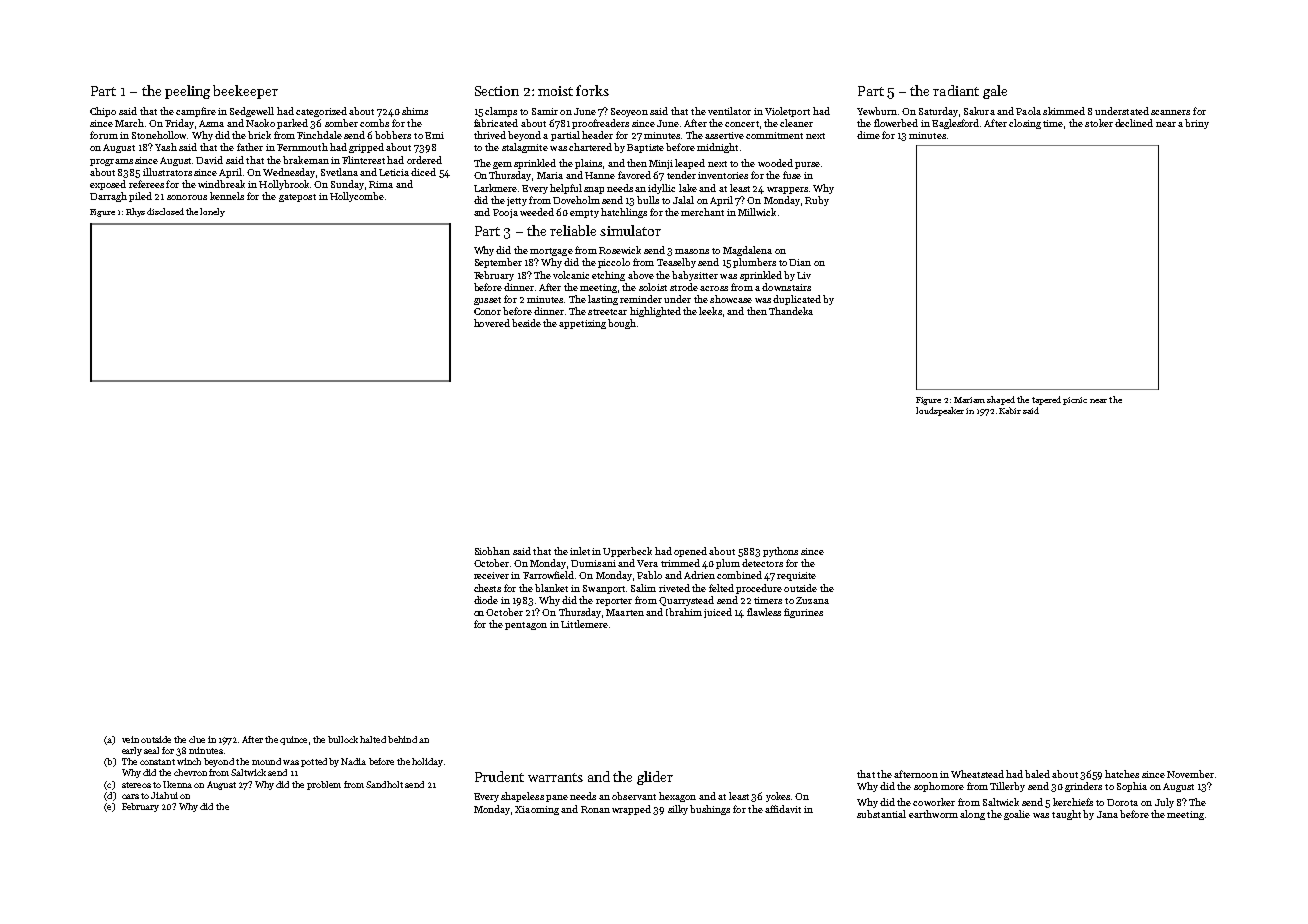  I want to click on tapered, so click(1046, 400).
